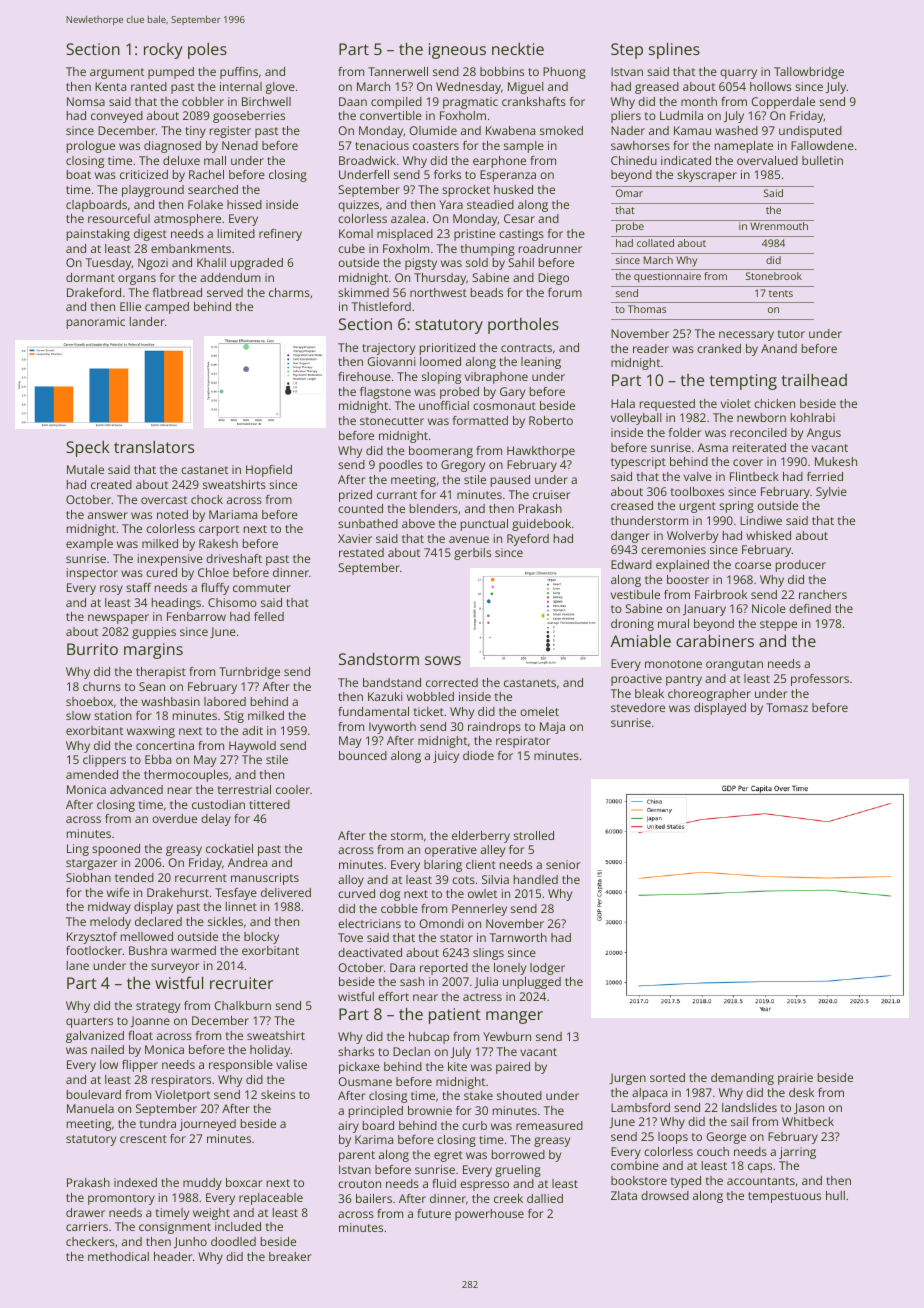 Image resolution: width=924 pixels, height=1308 pixels. Describe the element at coordinates (381, 306) in the document. I see `Thistleford` at that location.
